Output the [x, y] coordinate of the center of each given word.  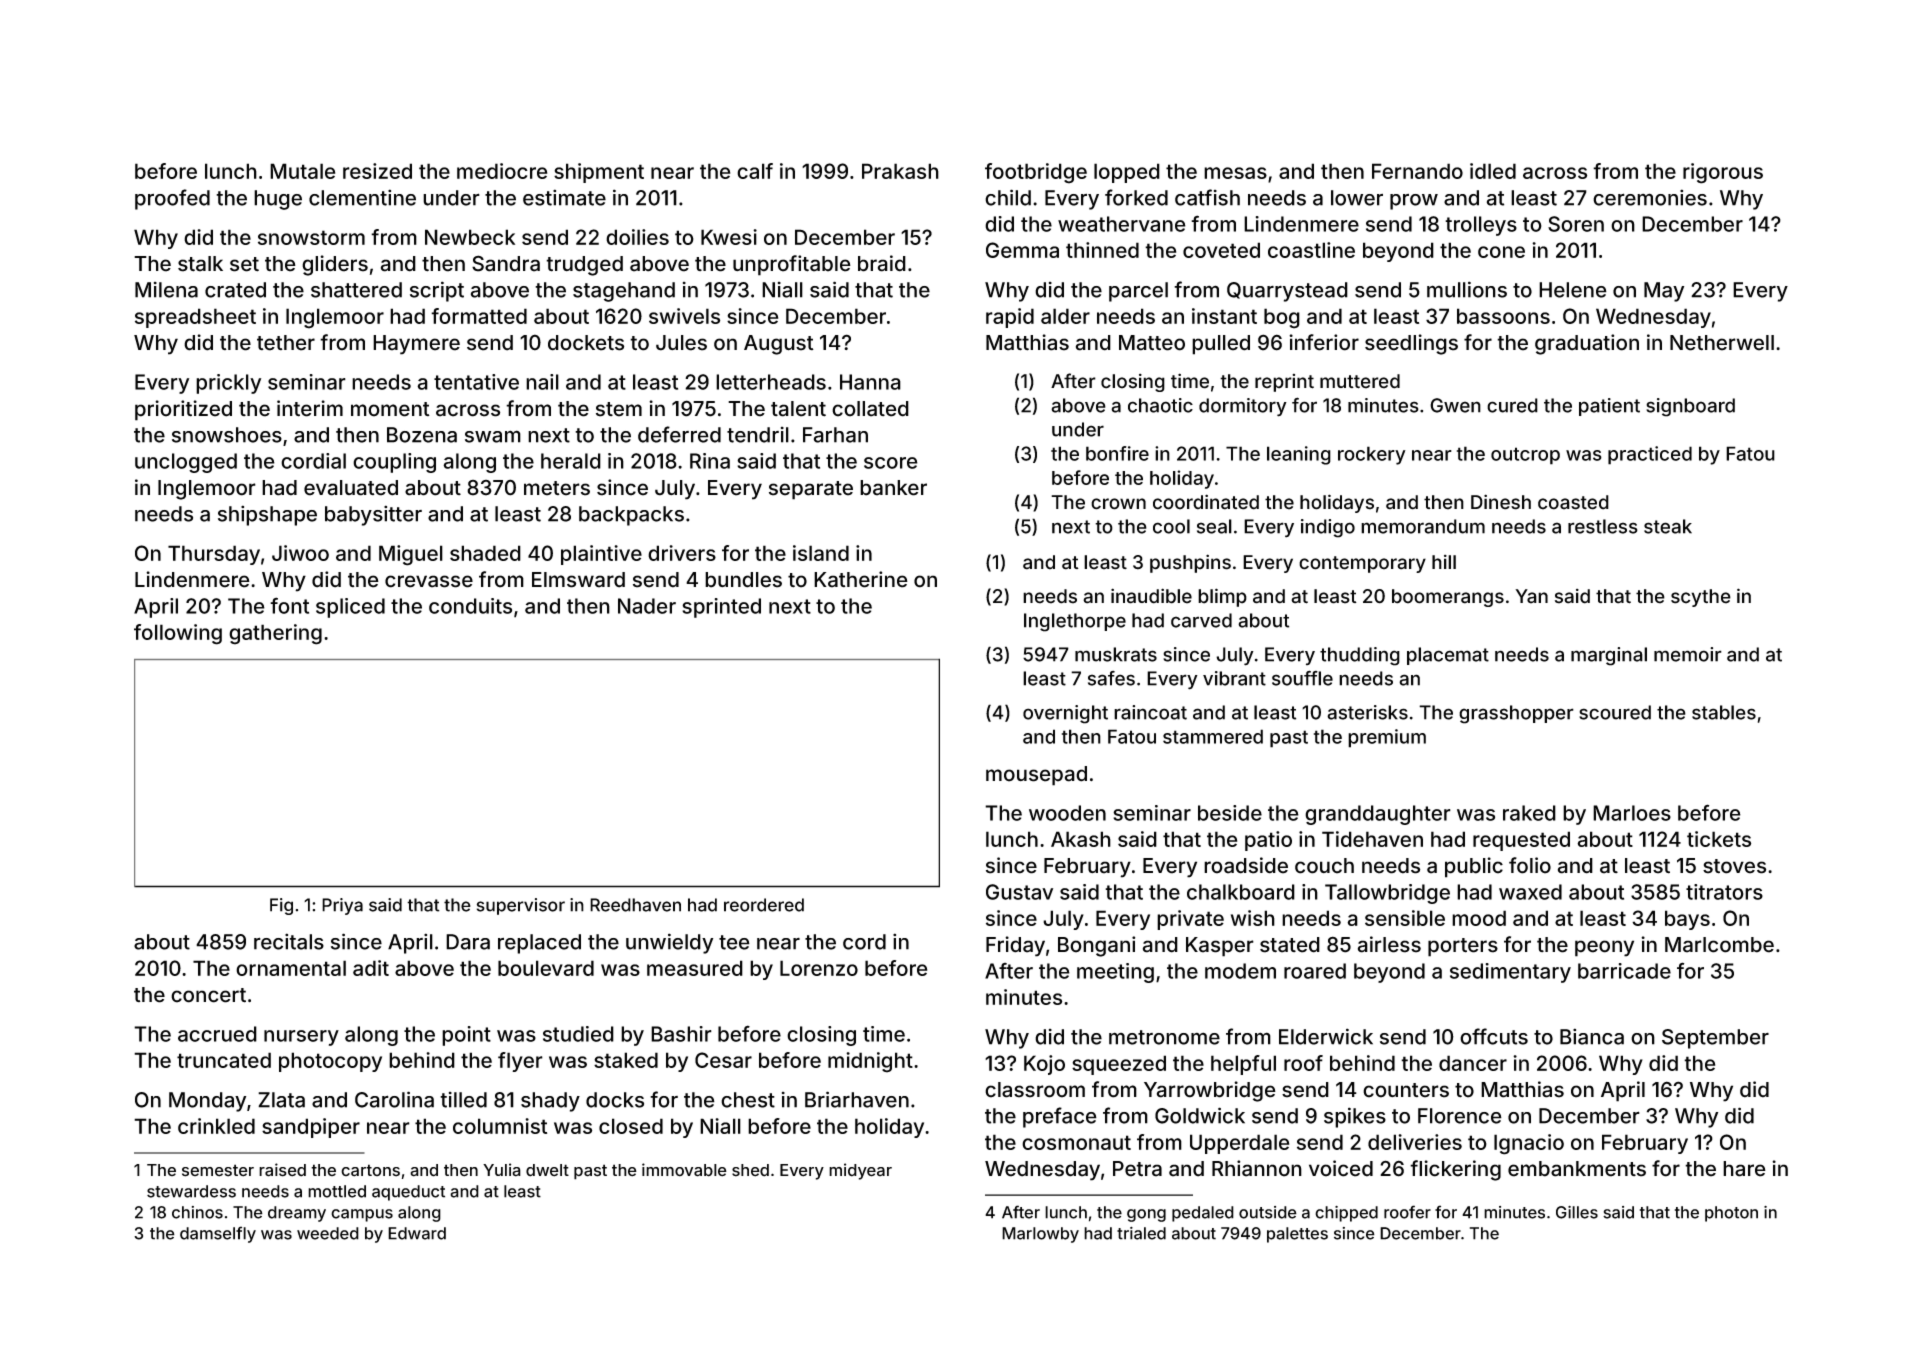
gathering [275, 634]
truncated [224, 1060]
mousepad [1036, 776]
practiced [1650, 455]
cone [1501, 252]
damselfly [218, 1234]
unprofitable [792, 265]
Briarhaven [857, 1099]
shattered [356, 290]
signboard [1690, 407]
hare [1744, 1169]
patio [1268, 841]
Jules [681, 343]
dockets [586, 343]
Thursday [214, 555]
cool [1171, 526]
